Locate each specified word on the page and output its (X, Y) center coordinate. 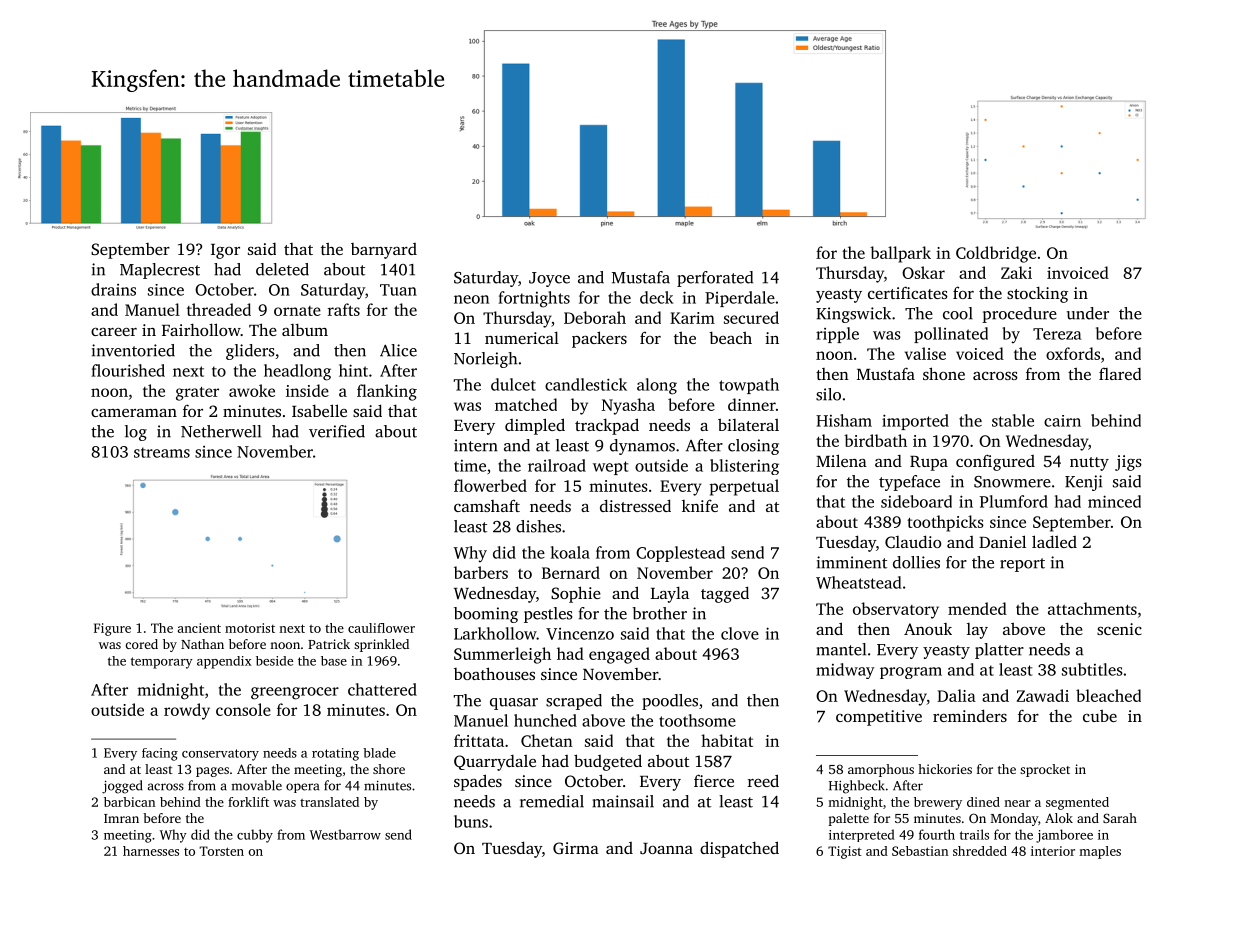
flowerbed (490, 485)
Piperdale (740, 299)
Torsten (221, 851)
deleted (282, 269)
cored (142, 644)
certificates (908, 292)
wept (610, 468)
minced (1114, 501)
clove (740, 633)
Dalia (956, 695)
